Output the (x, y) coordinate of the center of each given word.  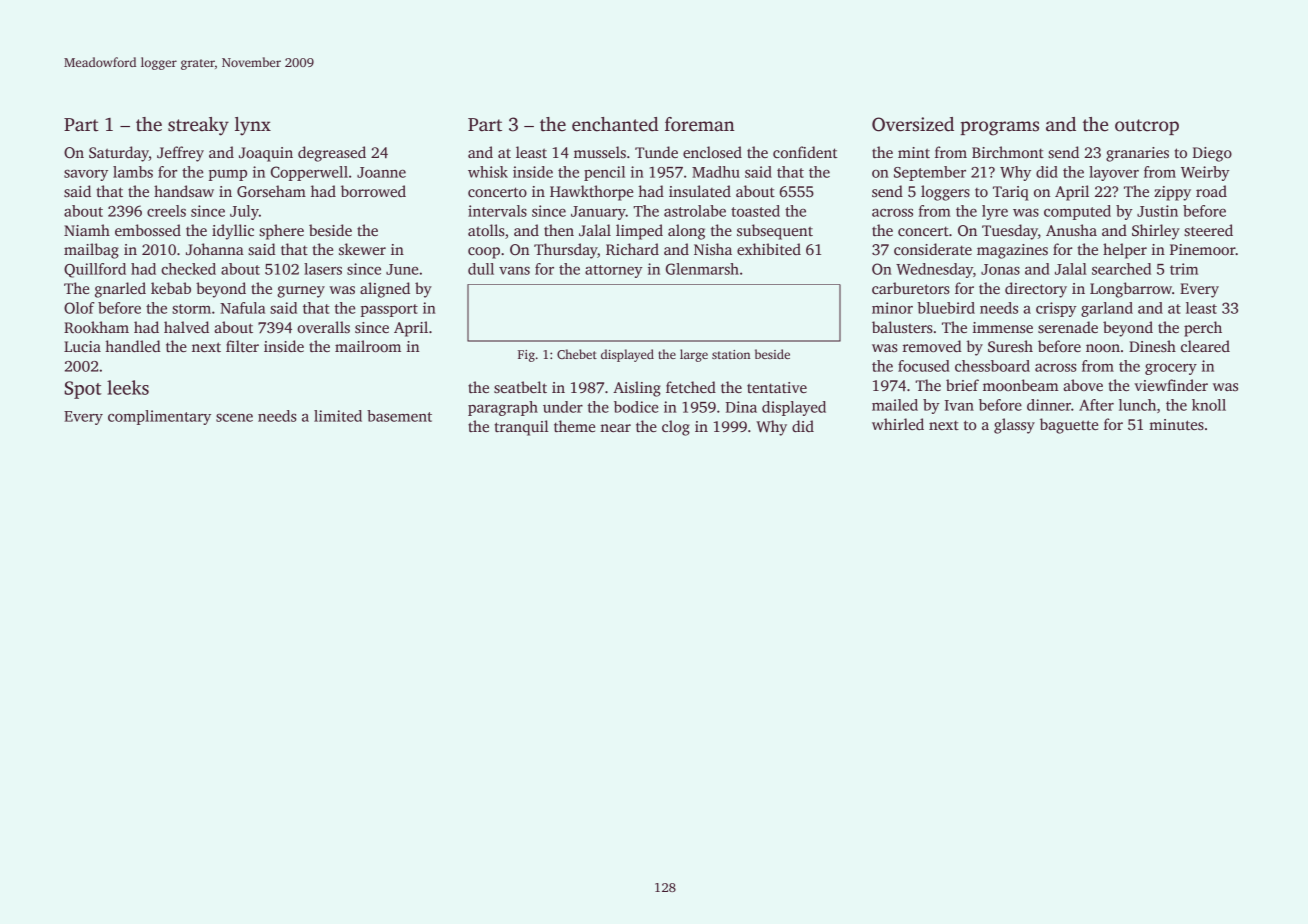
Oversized (913, 124)
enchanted (615, 124)
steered (1208, 230)
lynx (253, 126)
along (686, 232)
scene (234, 417)
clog (676, 428)
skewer (362, 249)
